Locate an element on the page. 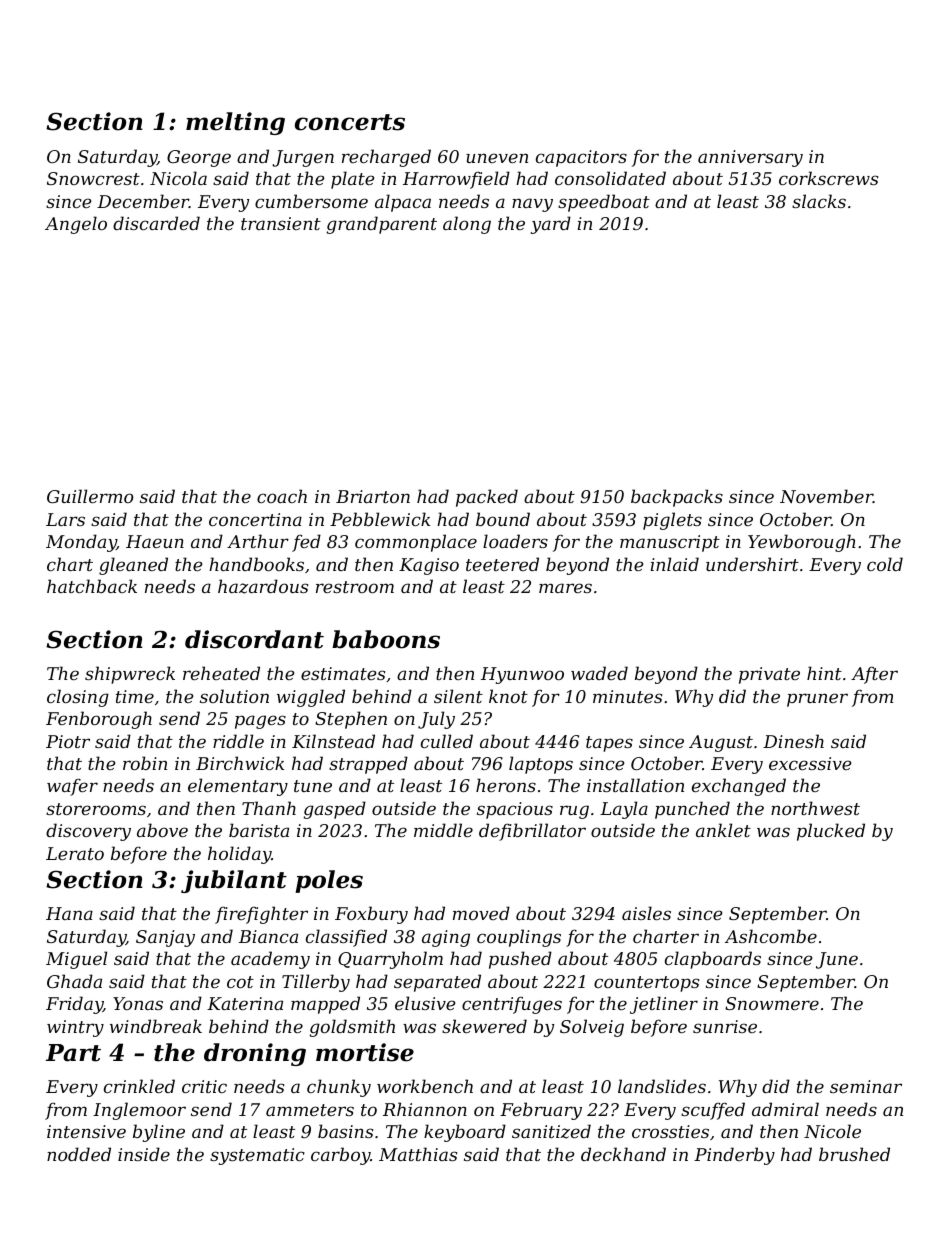 This page has width=952, height=1233. Hyunwoo is located at coordinates (522, 675).
